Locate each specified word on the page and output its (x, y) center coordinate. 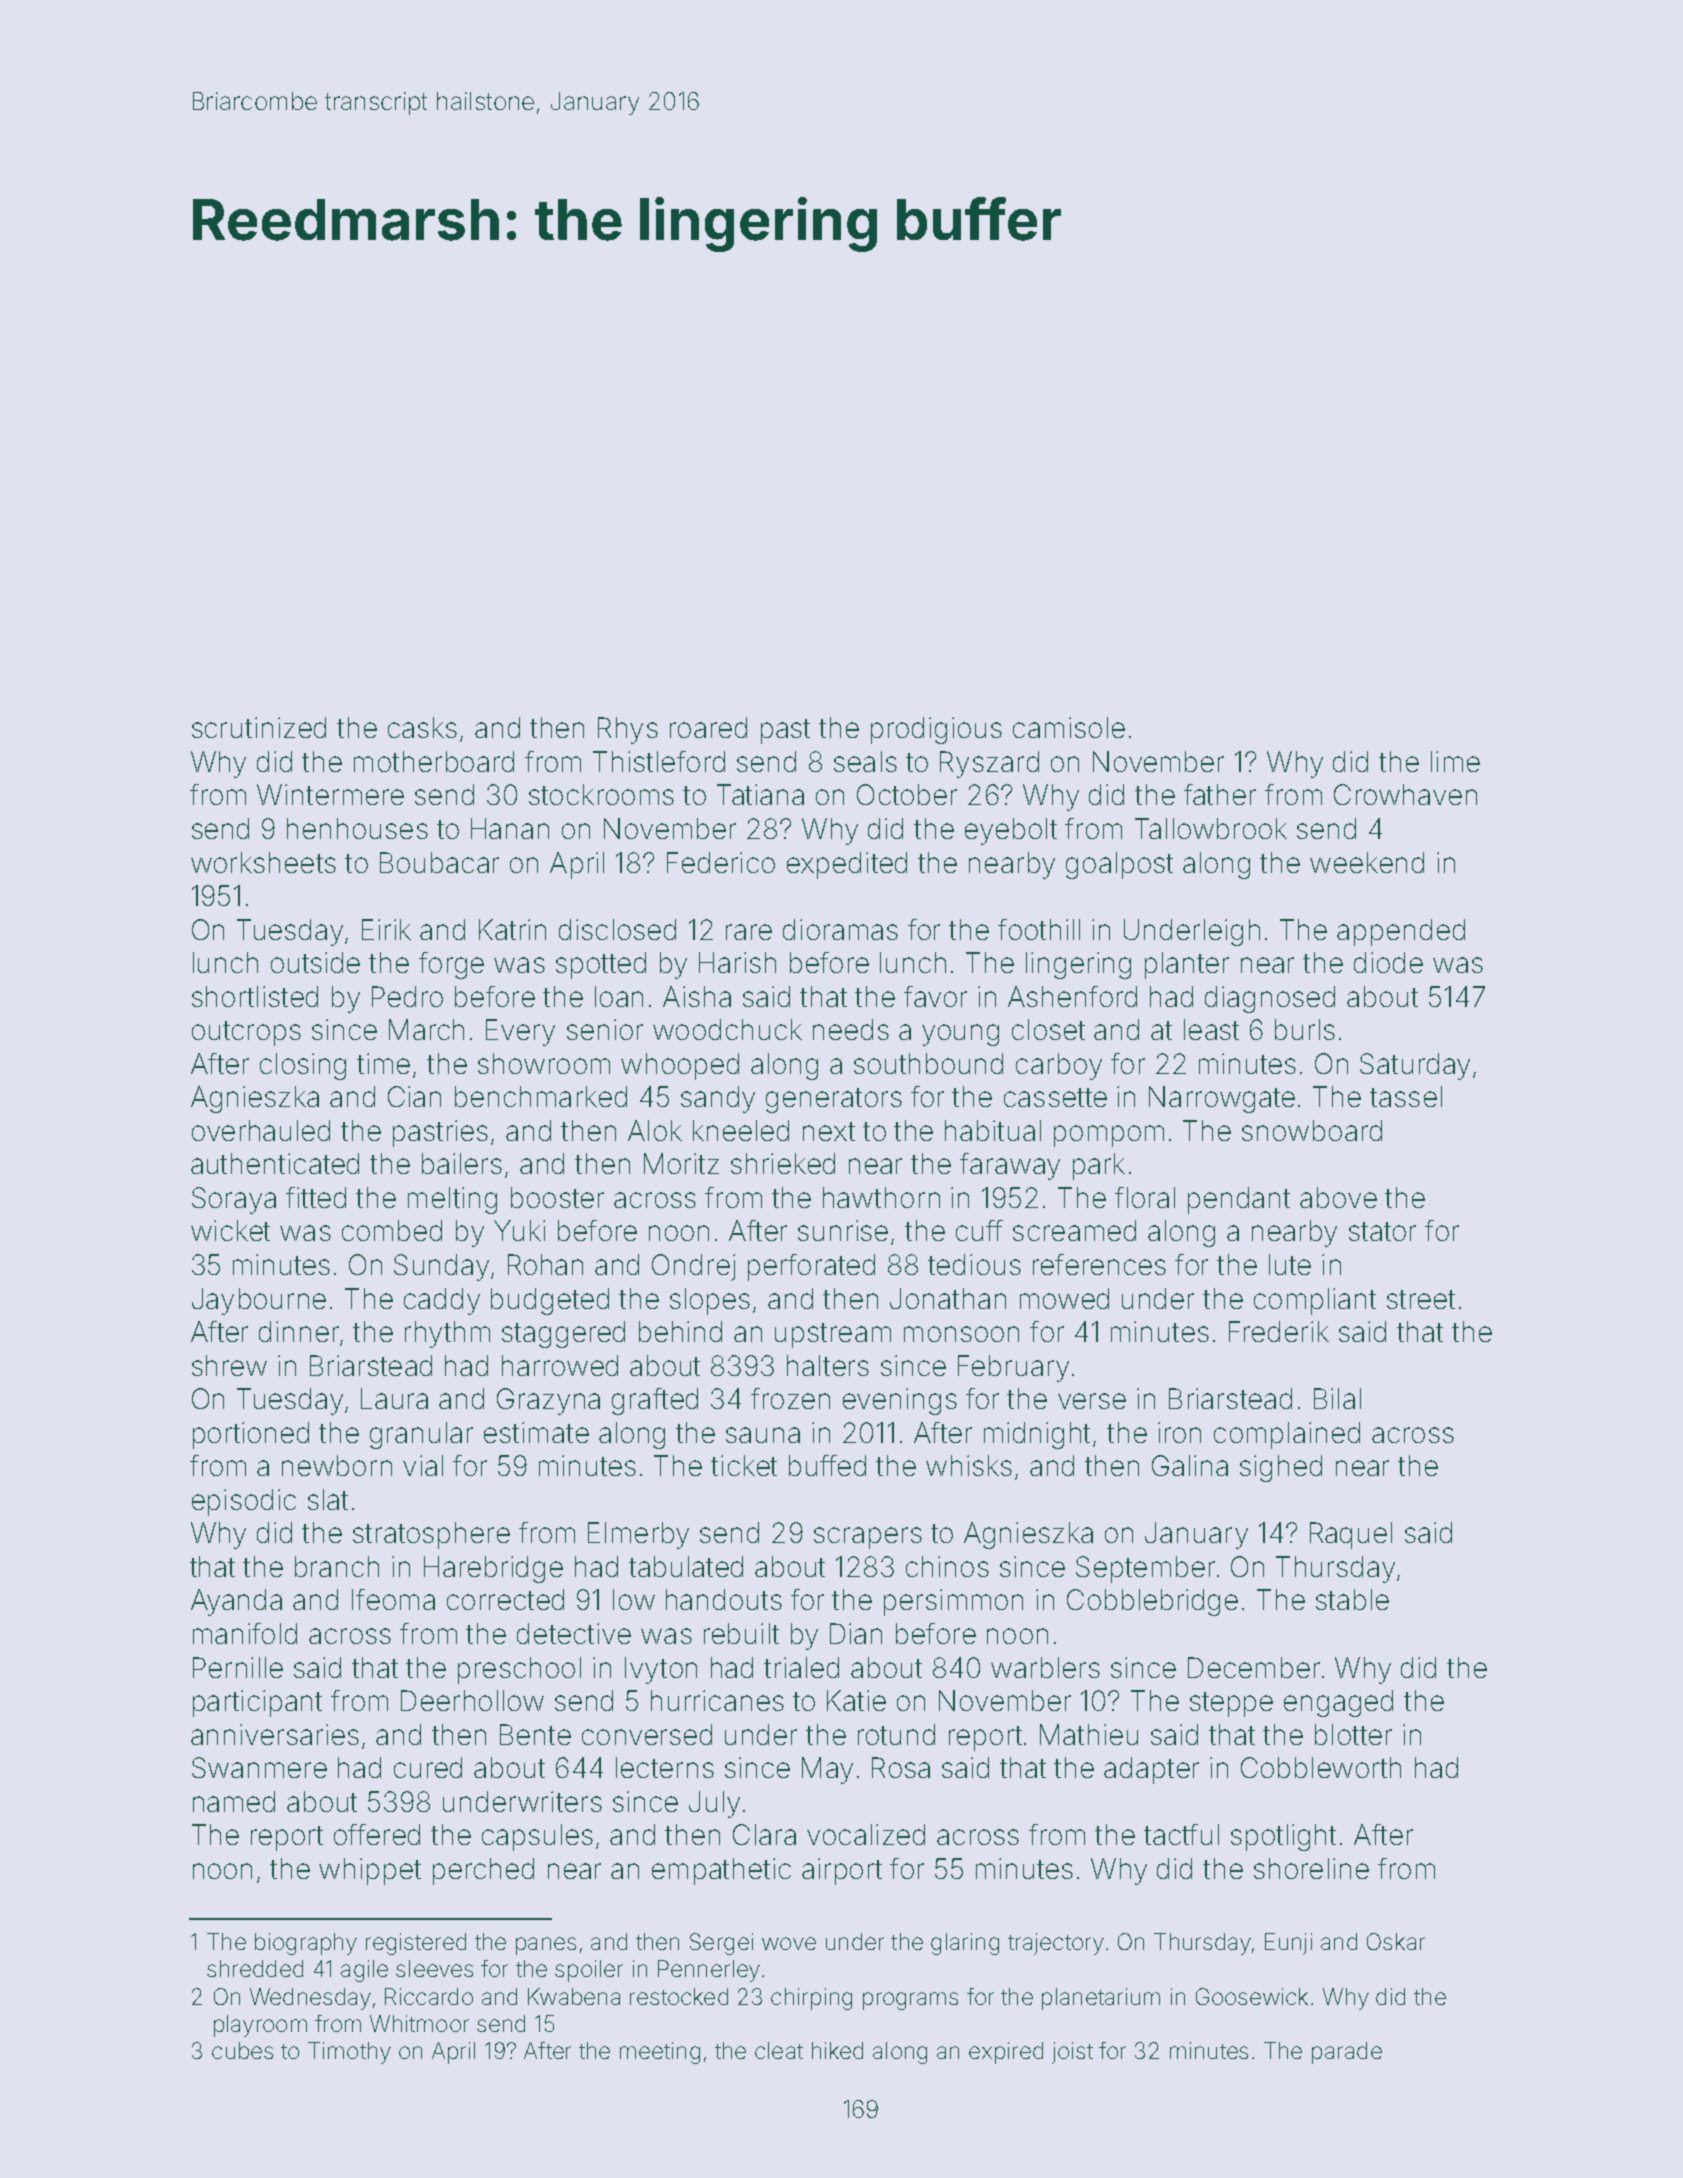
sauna (763, 1435)
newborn (337, 1465)
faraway (1010, 1166)
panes (546, 1946)
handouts (724, 1599)
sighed (1281, 1468)
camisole (1069, 727)
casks (422, 727)
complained (1287, 1435)
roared (708, 727)
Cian (414, 1096)
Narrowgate (1222, 1099)
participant (257, 1703)
